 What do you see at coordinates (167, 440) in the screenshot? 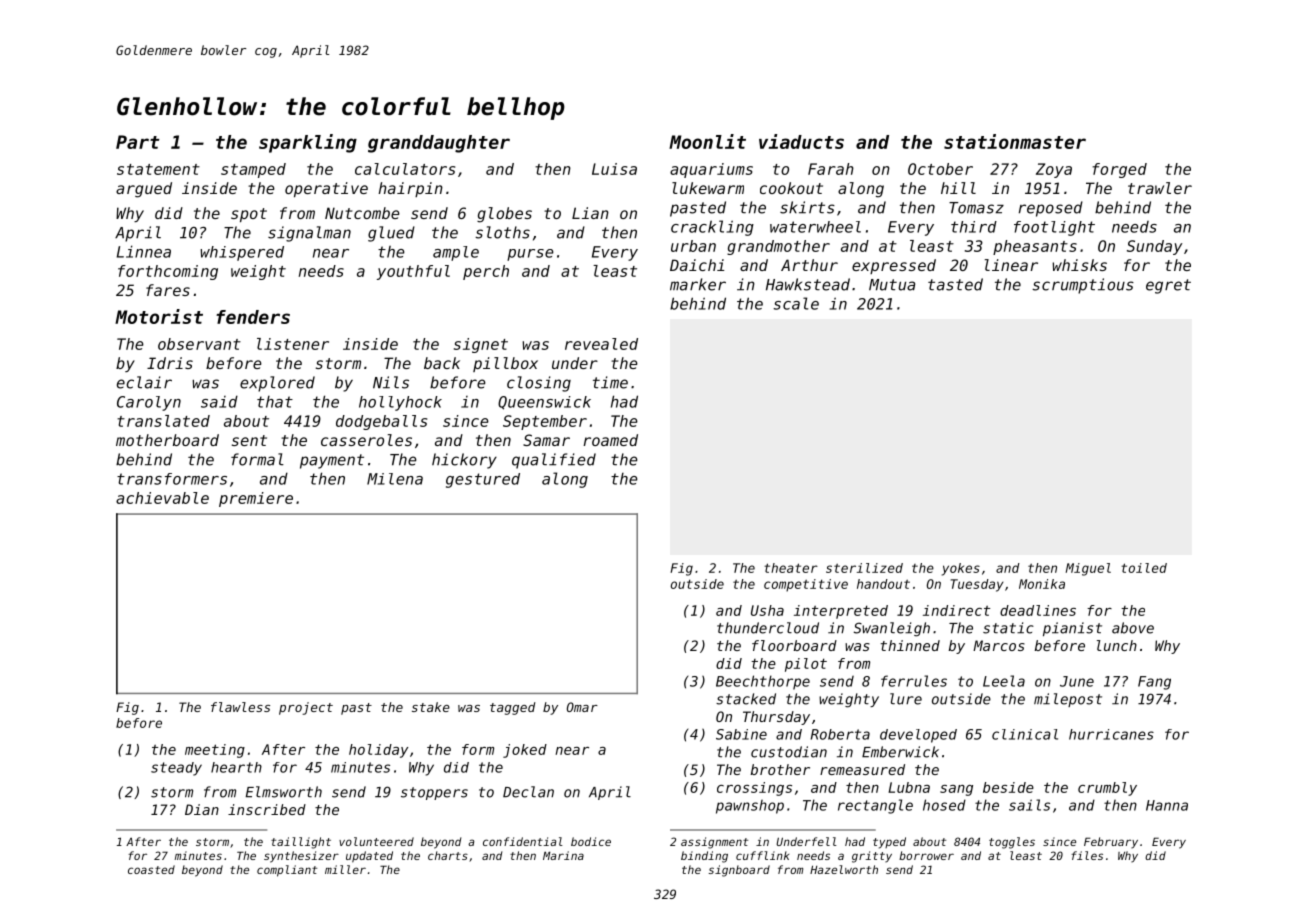
I see `motherboard` at bounding box center [167, 440].
